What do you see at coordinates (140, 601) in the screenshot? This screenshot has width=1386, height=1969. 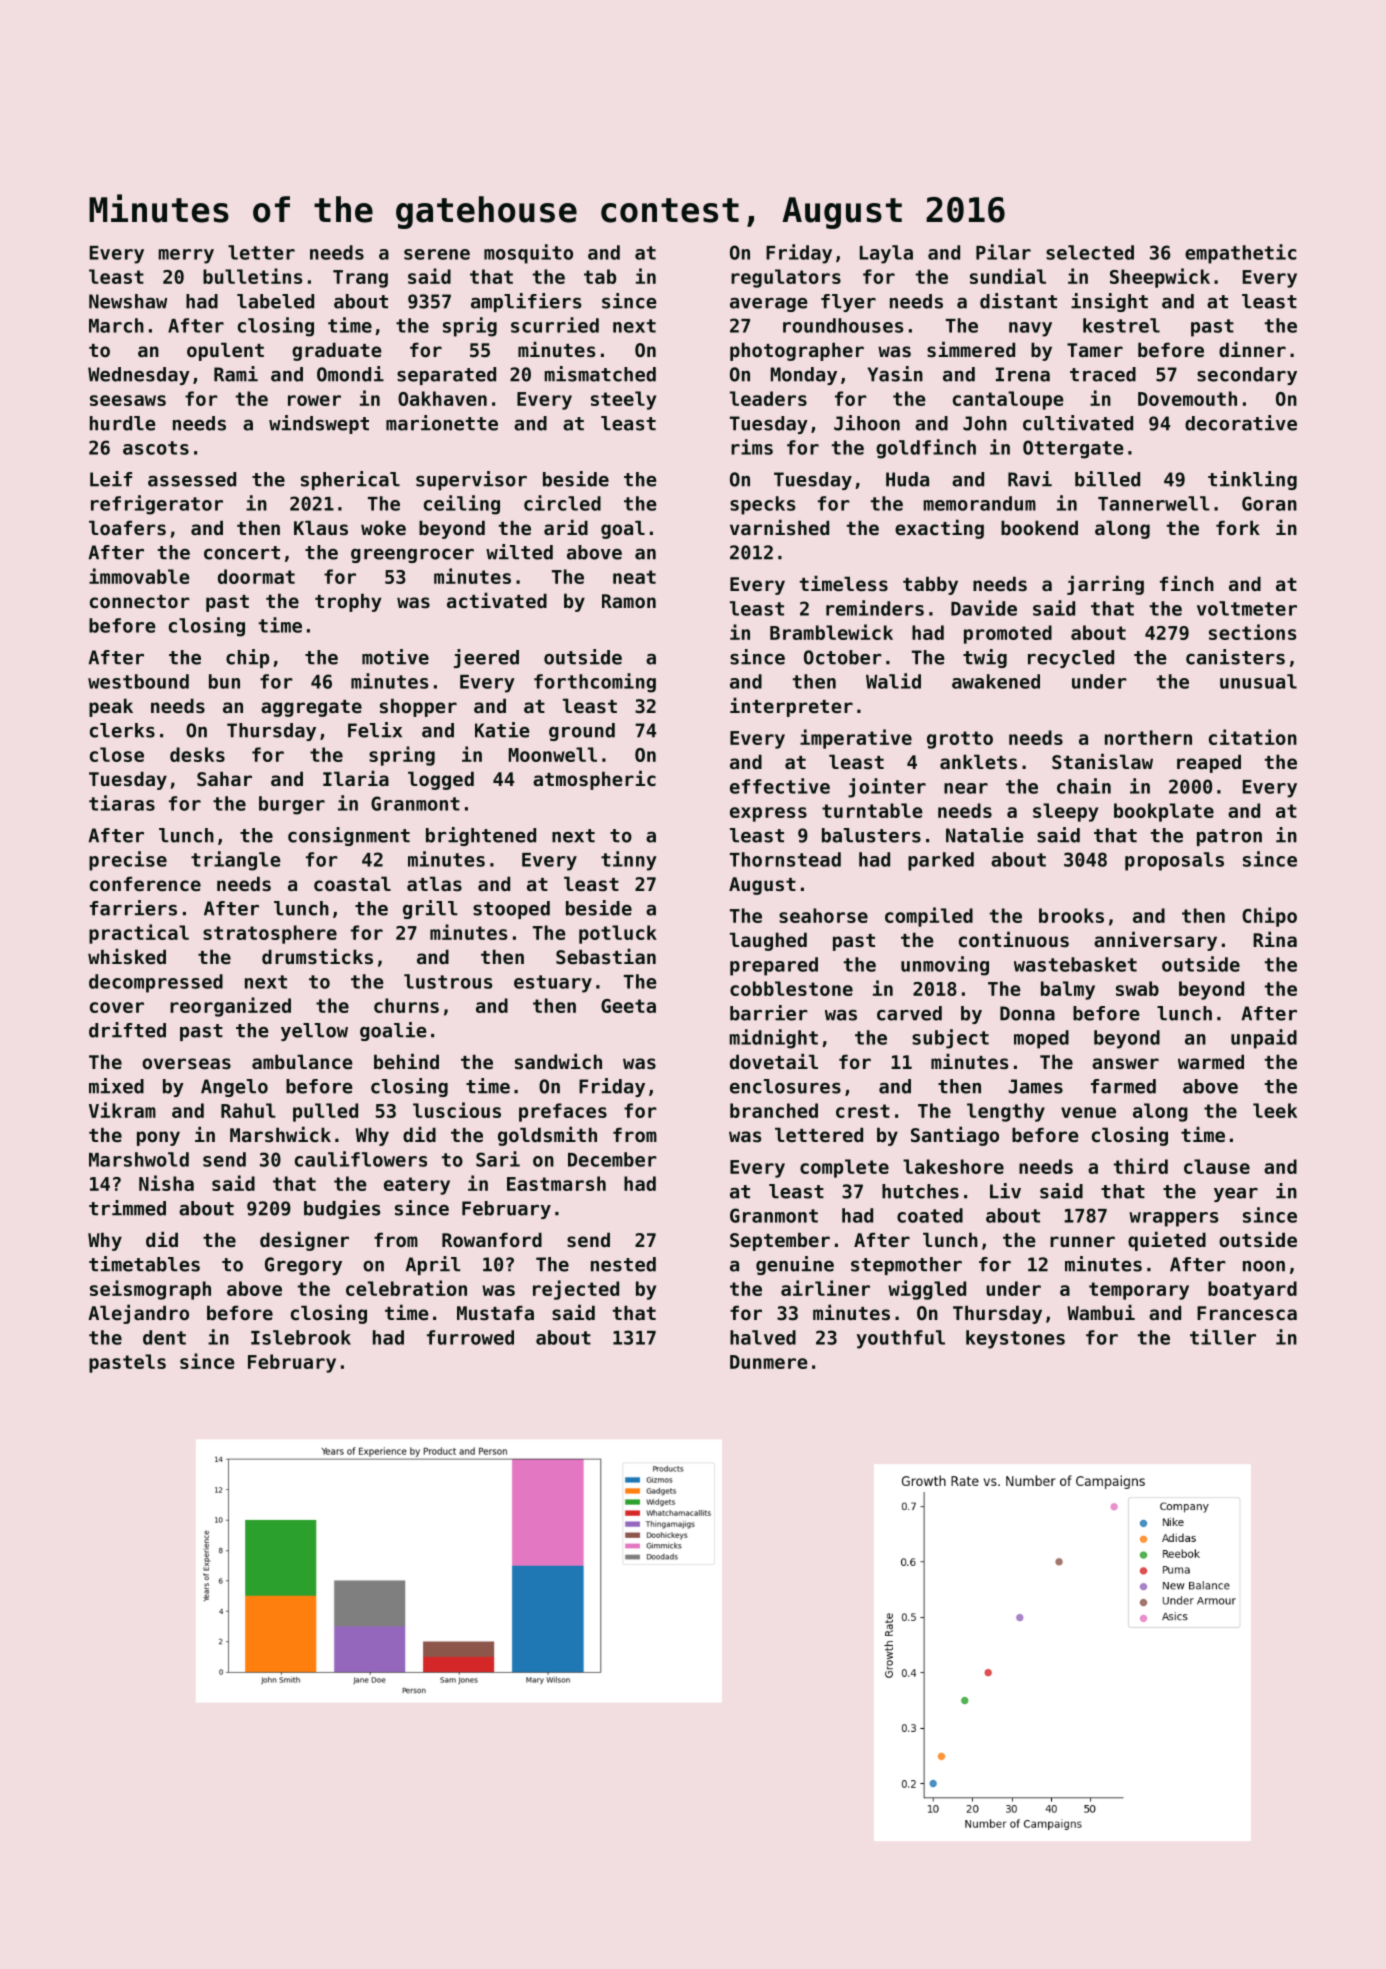 I see `connector` at bounding box center [140, 601].
